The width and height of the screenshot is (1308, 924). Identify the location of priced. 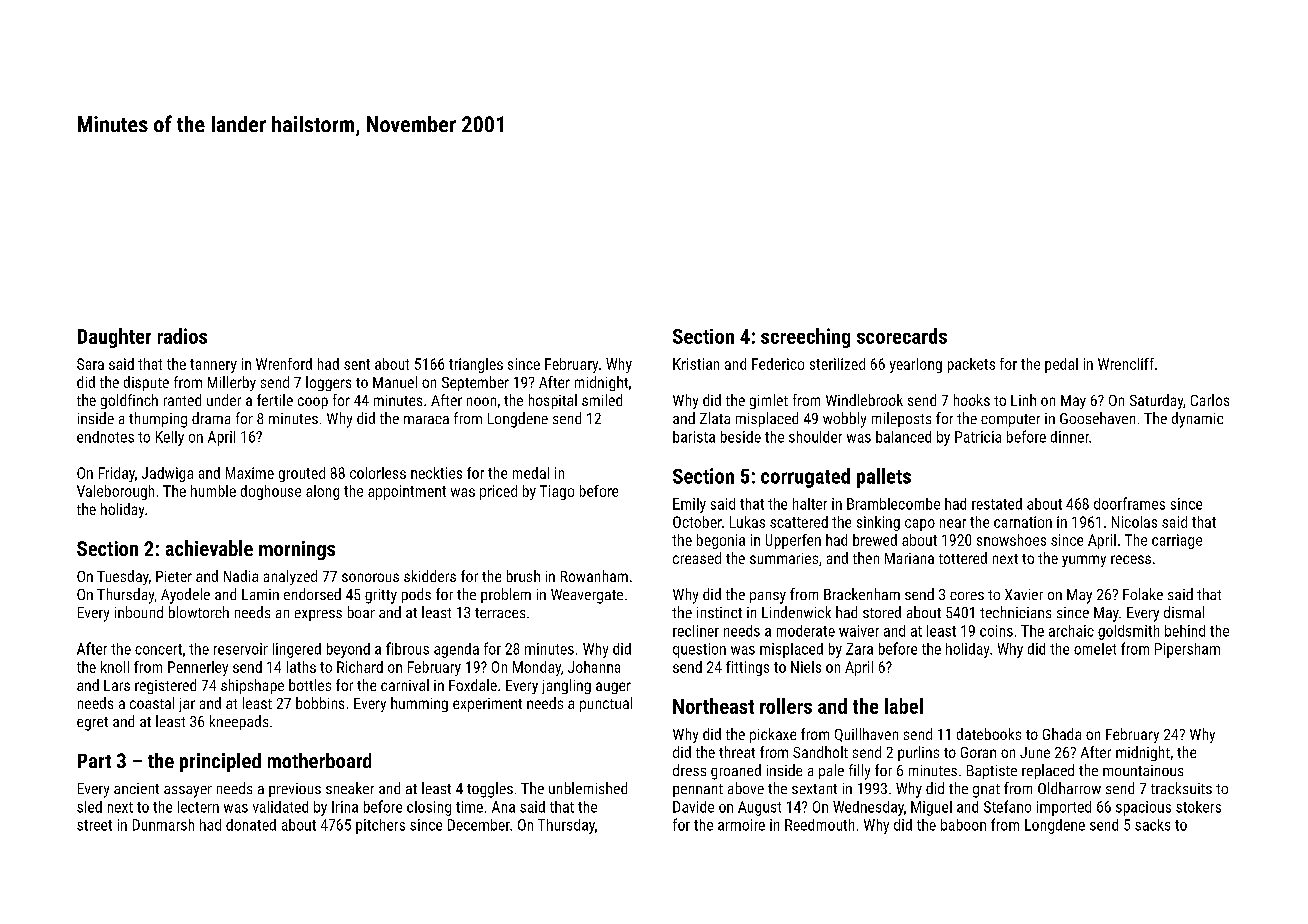
(498, 492).
